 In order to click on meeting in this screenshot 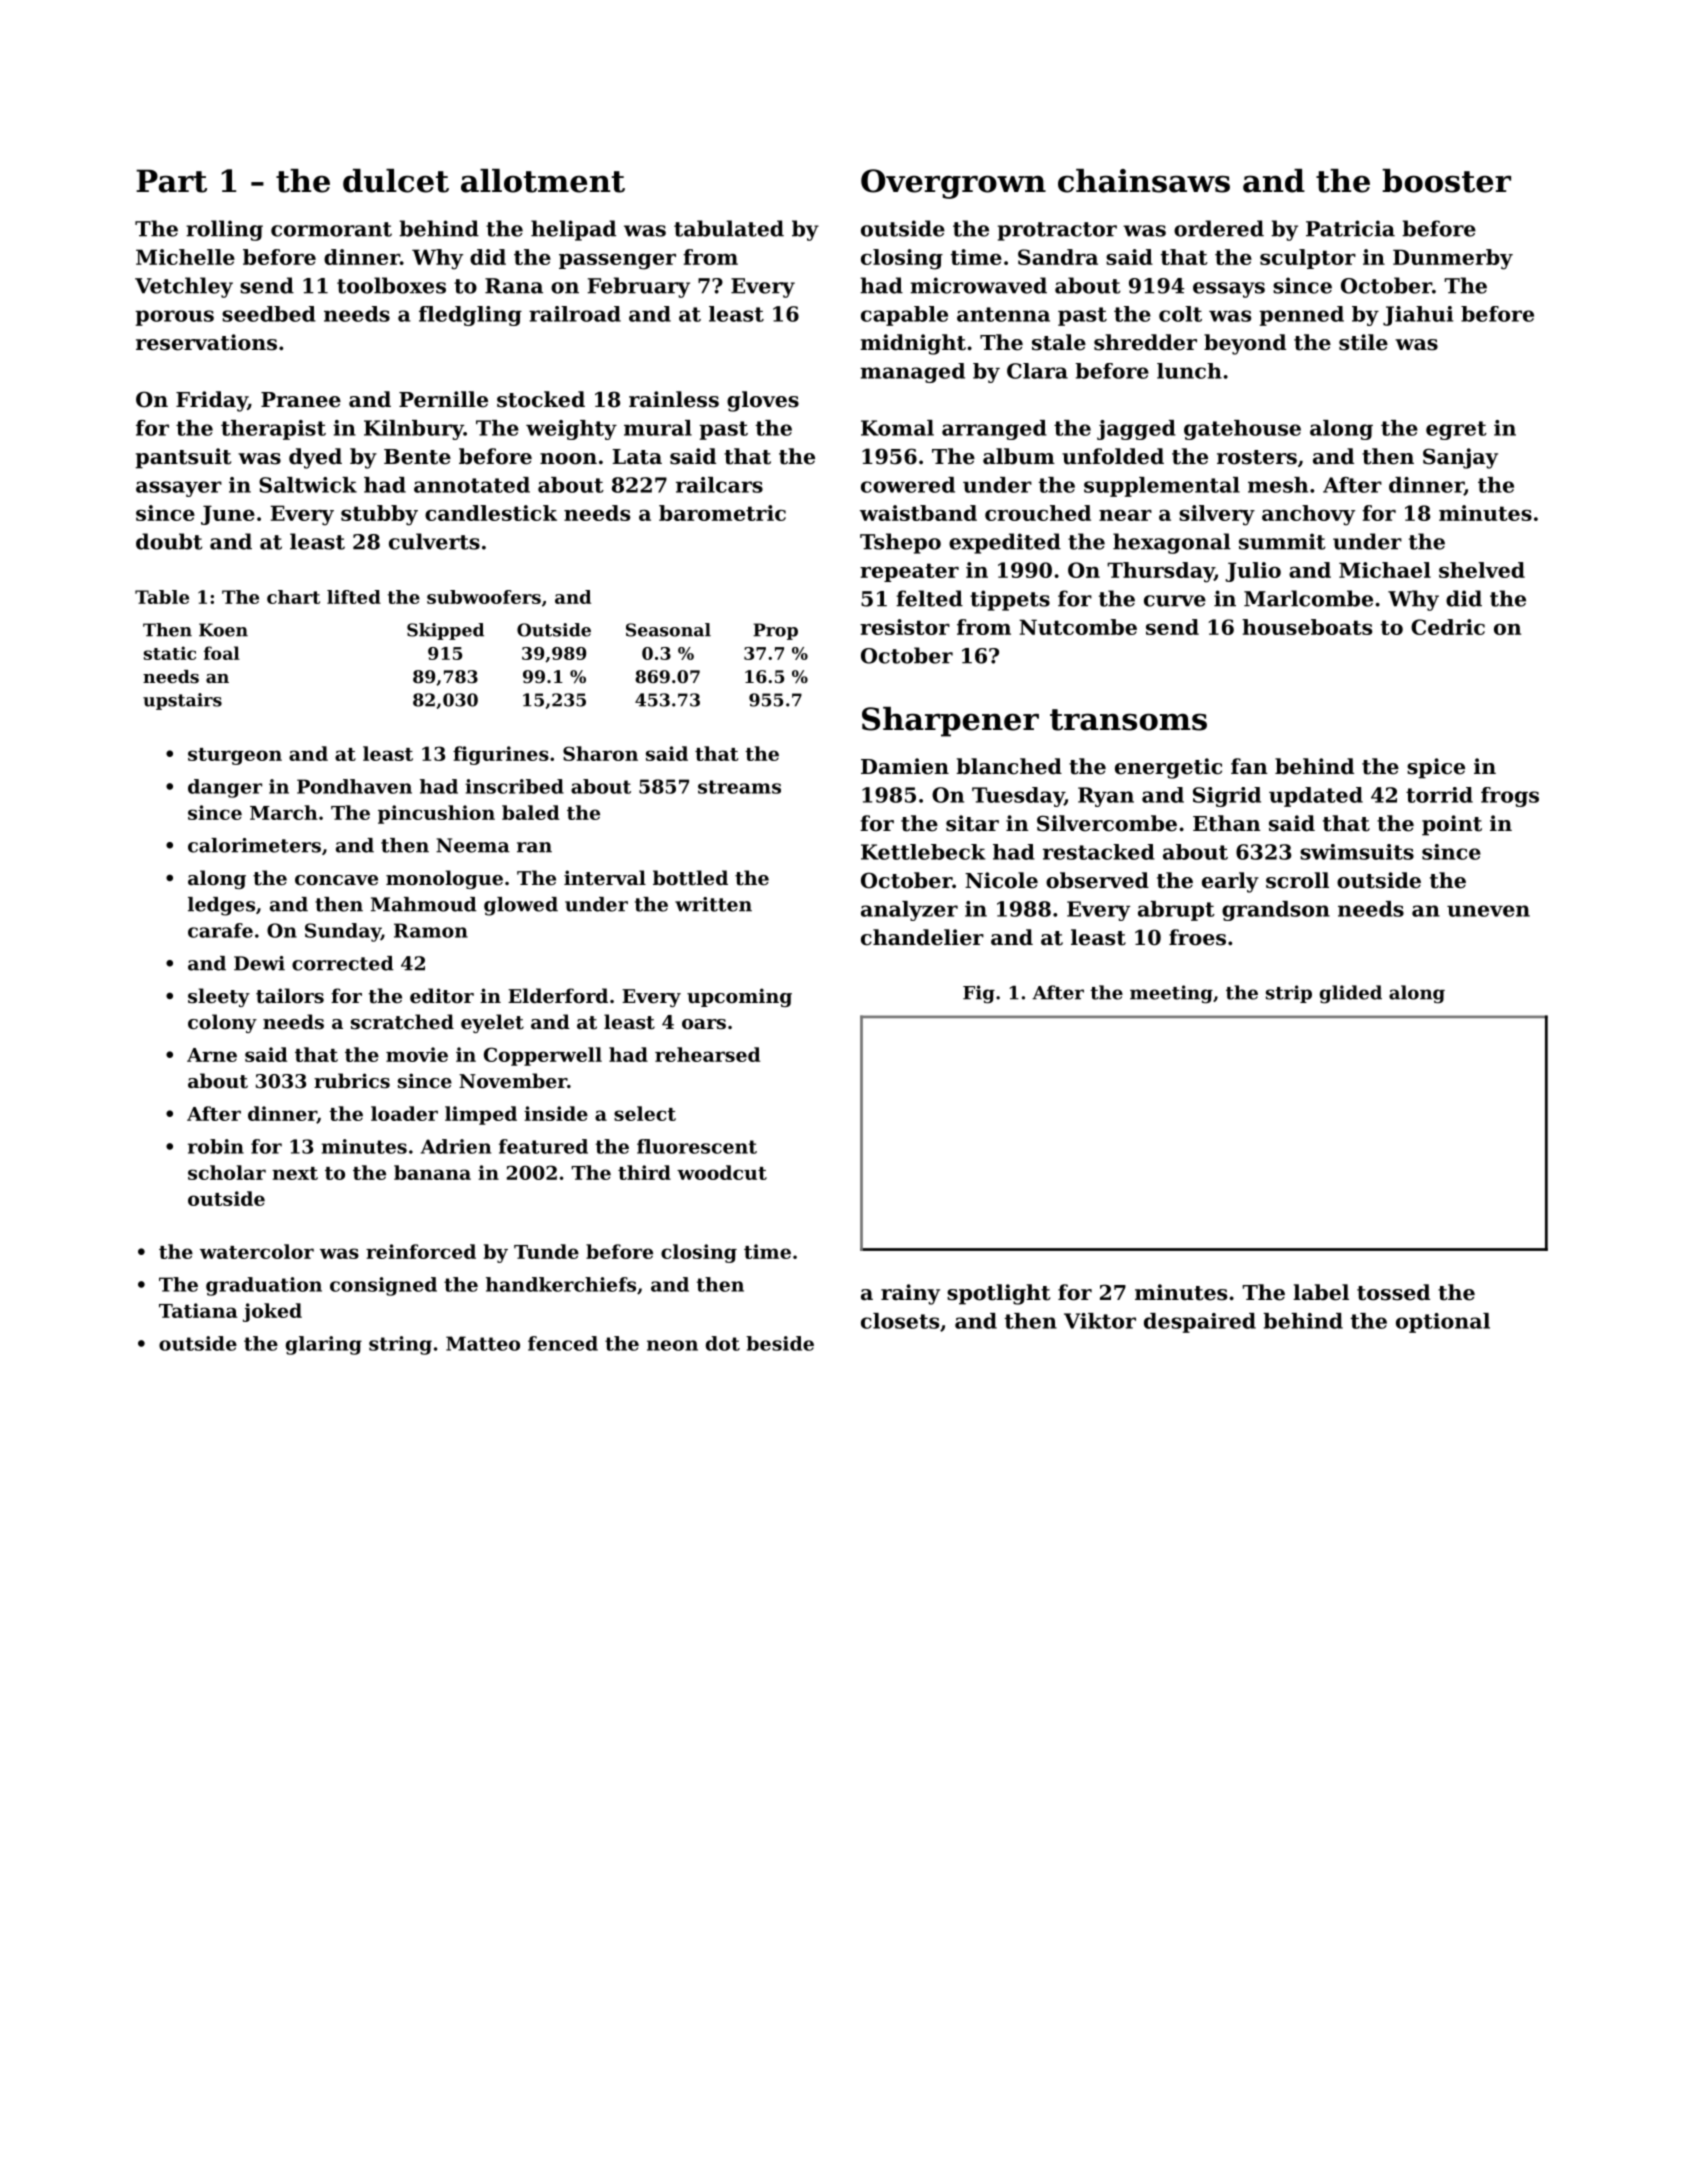, I will do `click(1171, 994)`.
